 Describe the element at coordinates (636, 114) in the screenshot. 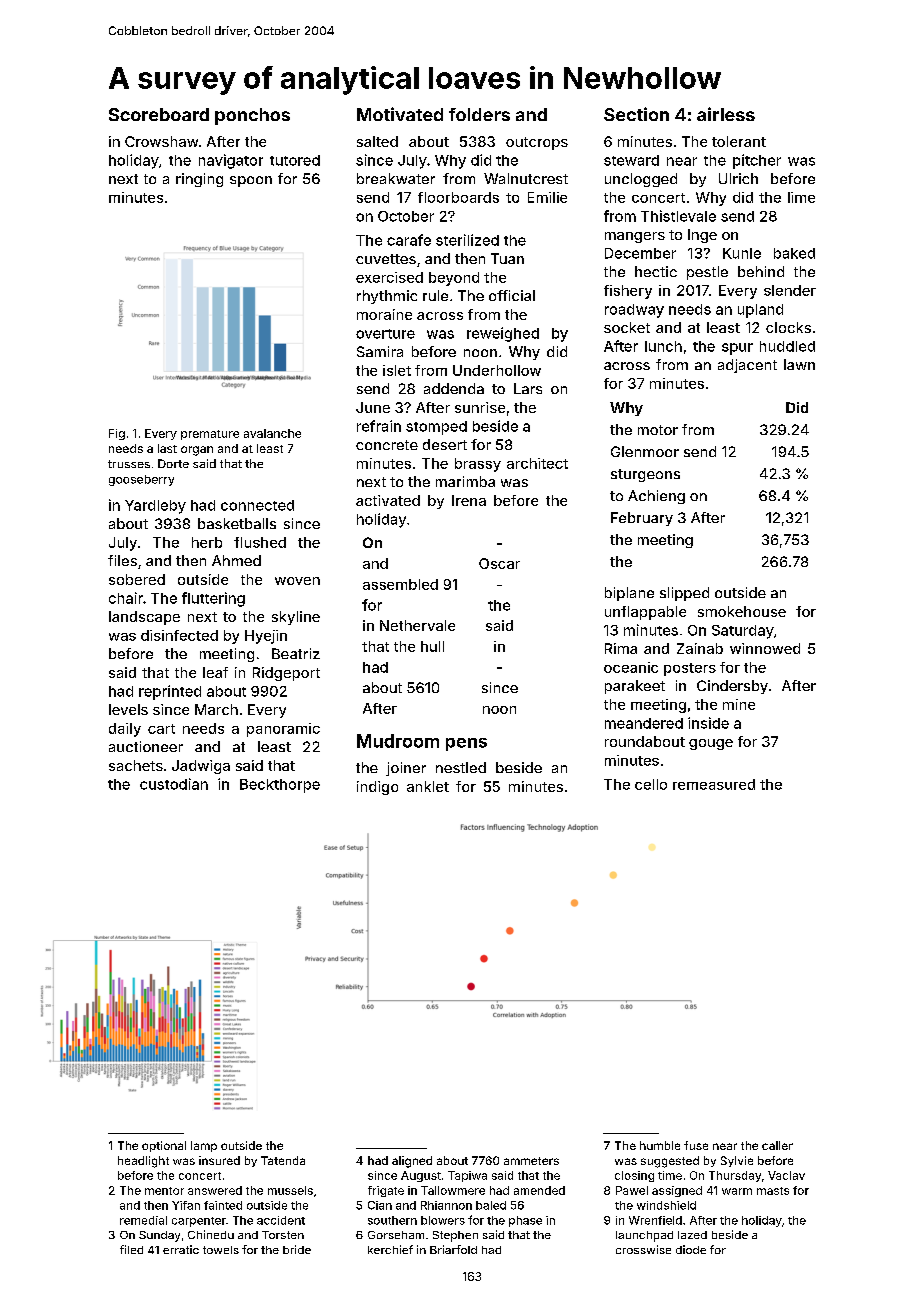

I see `Section` at that location.
